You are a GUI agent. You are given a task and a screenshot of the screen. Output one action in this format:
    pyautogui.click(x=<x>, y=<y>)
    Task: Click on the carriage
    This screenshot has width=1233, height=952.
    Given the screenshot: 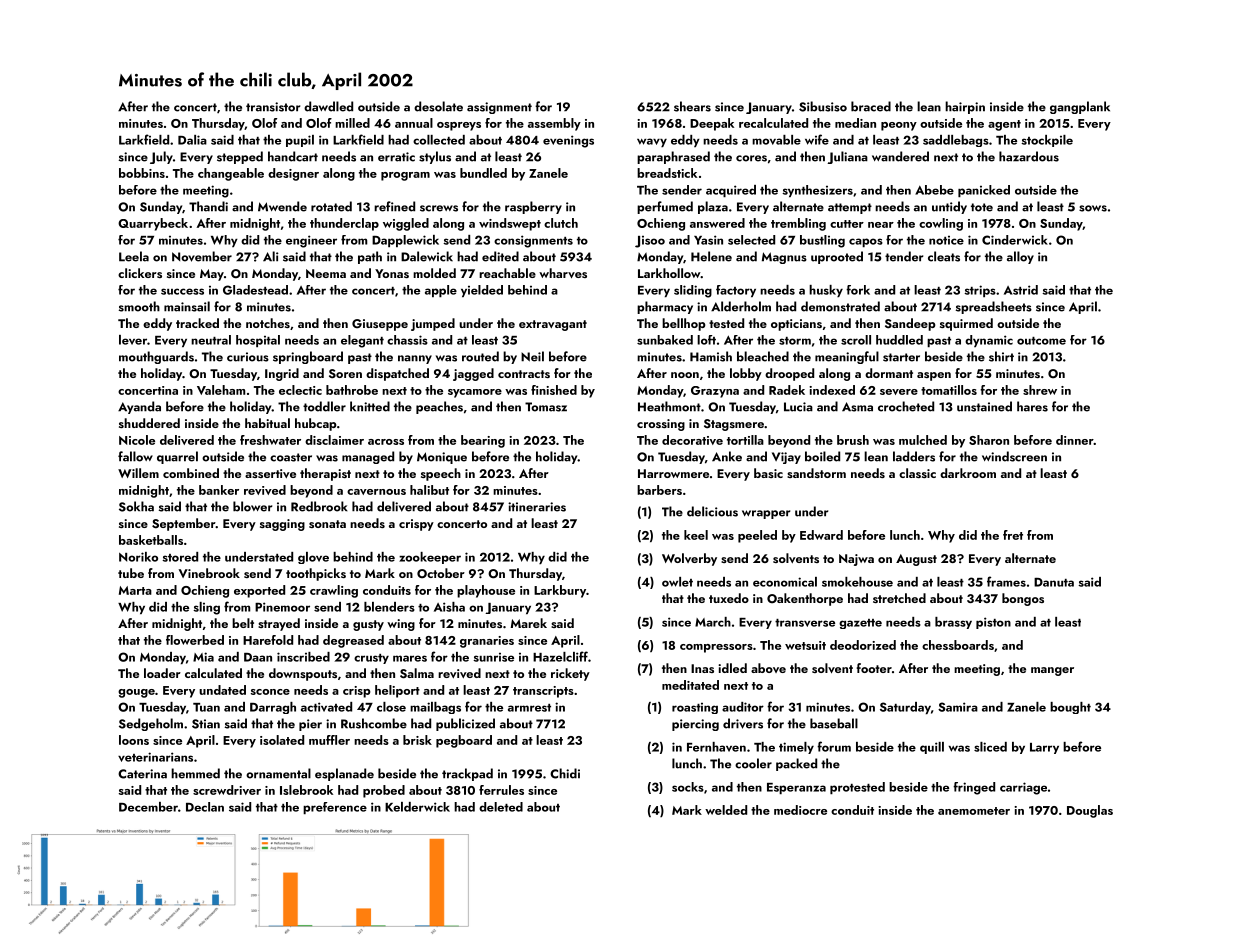 What is the action you would take?
    pyautogui.click(x=1023, y=788)
